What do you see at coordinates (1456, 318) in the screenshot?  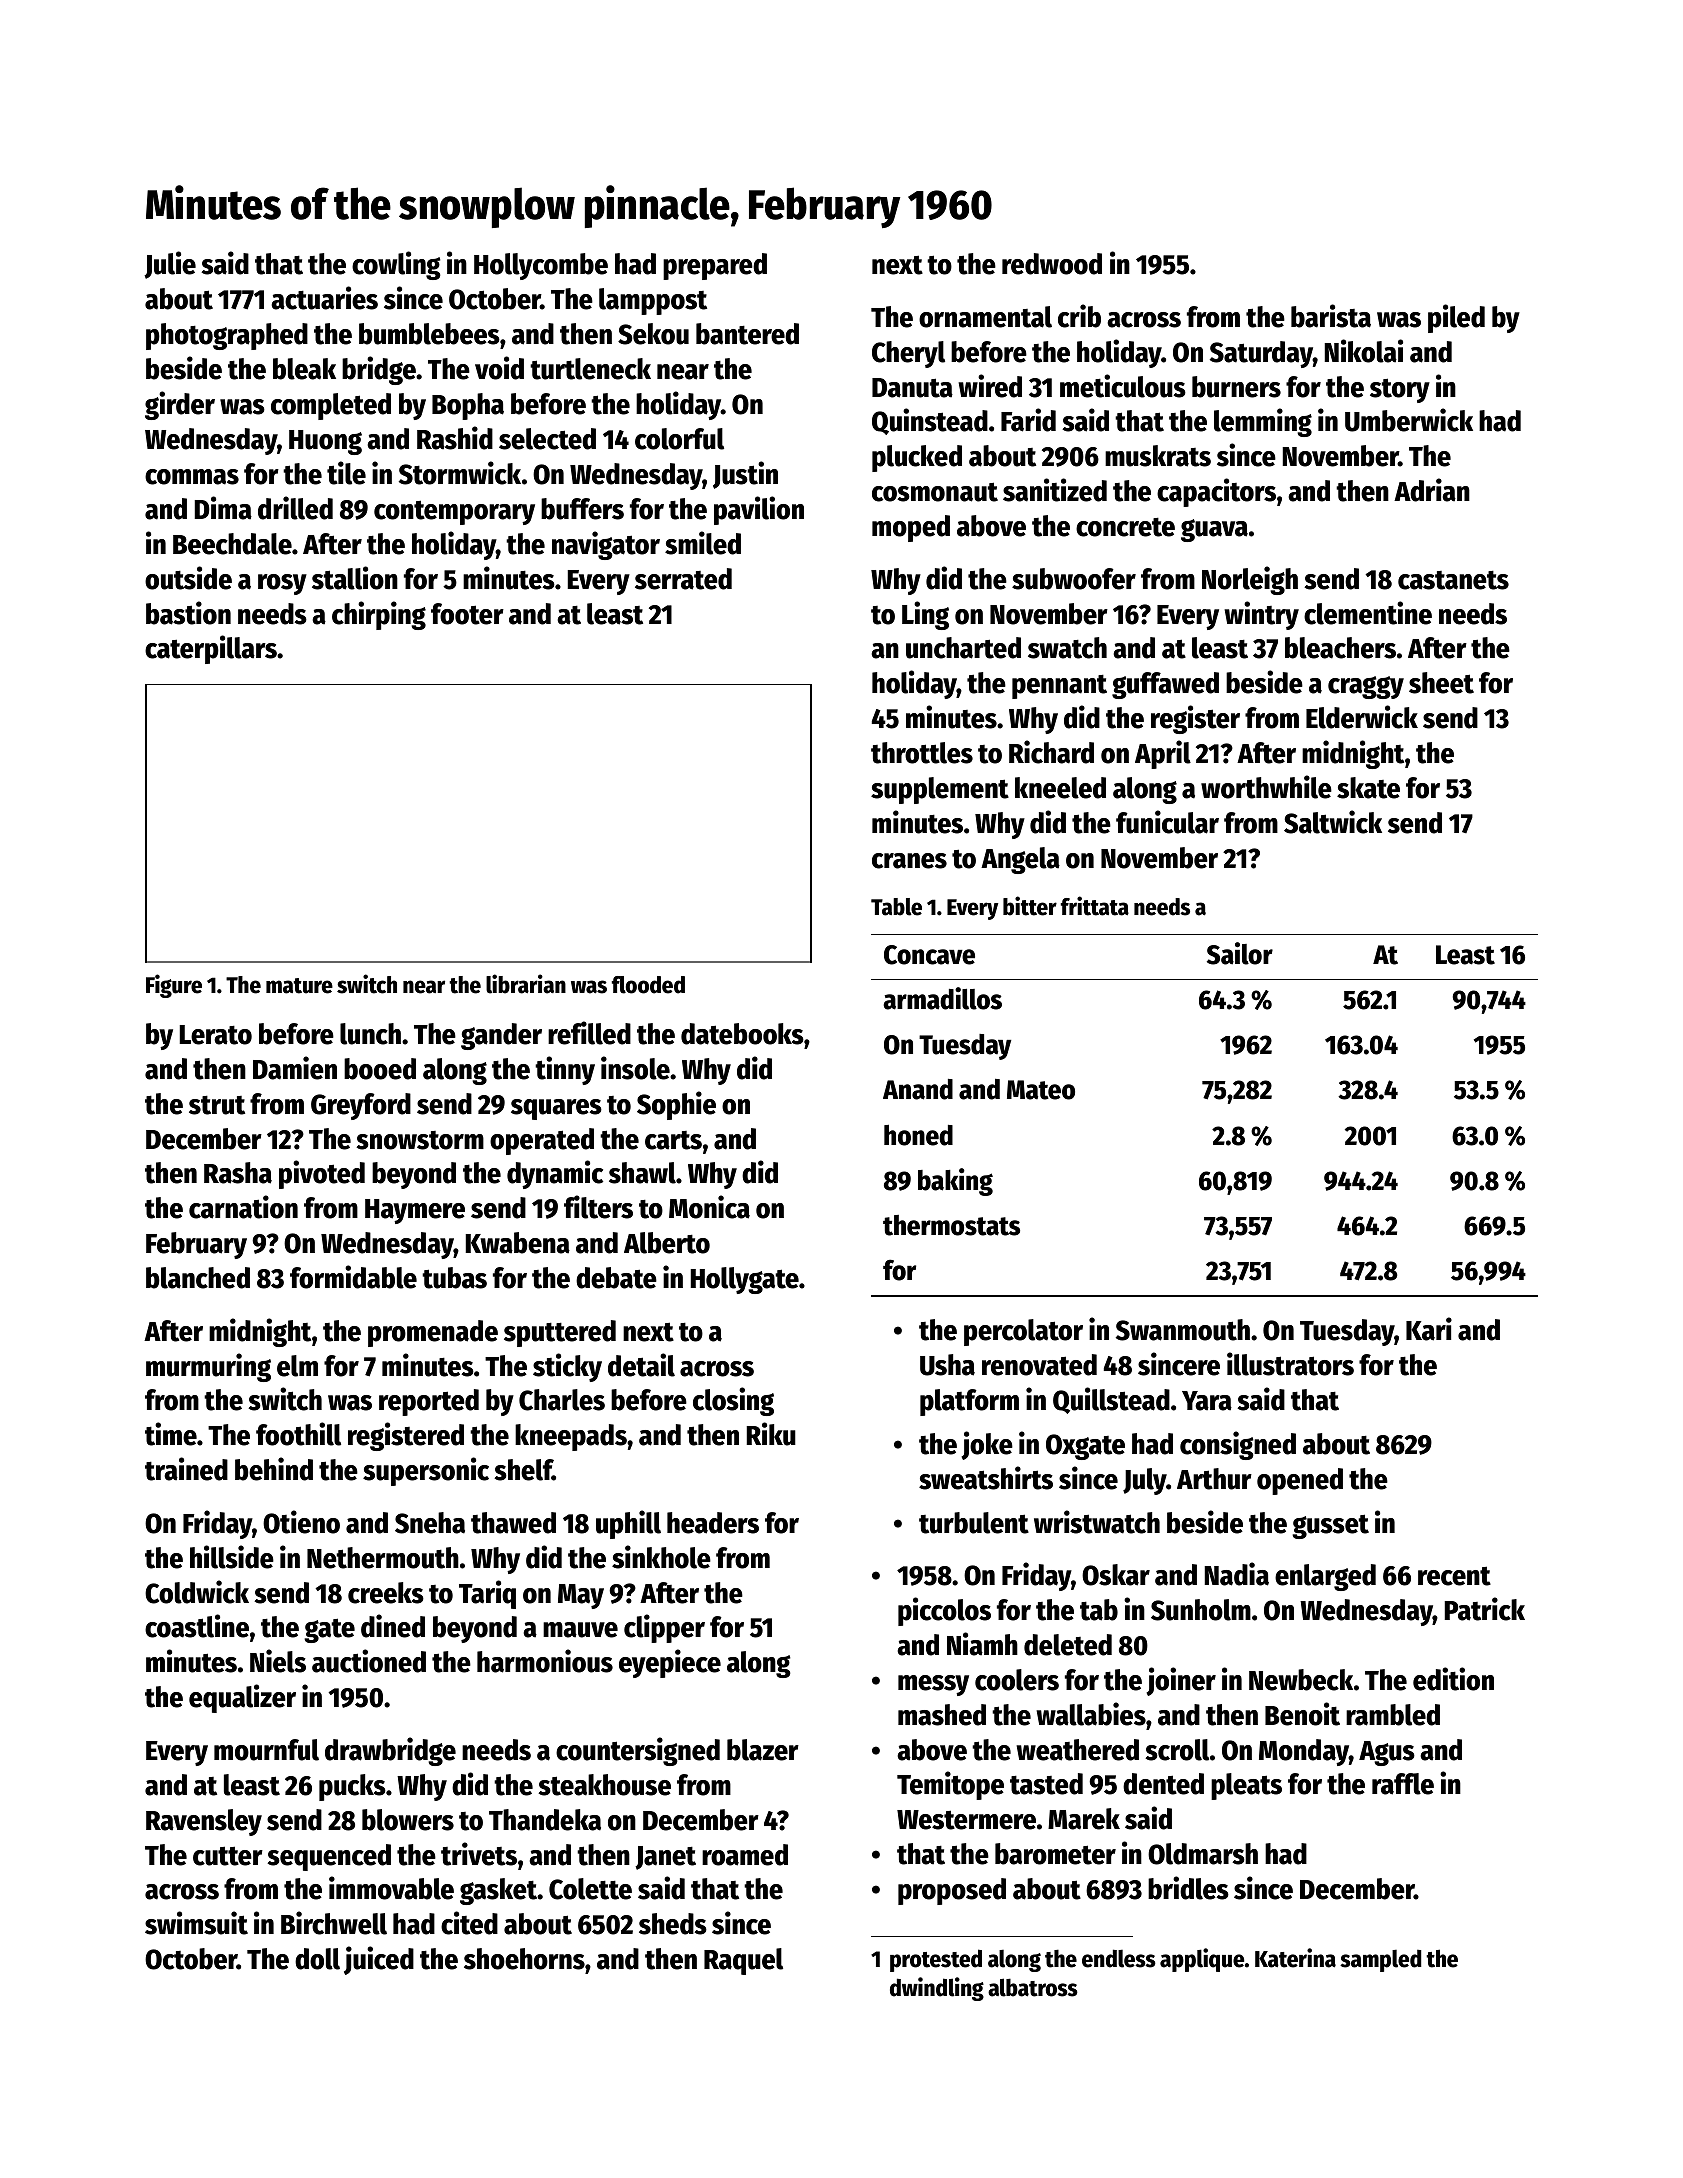 I see `piled` at bounding box center [1456, 318].
